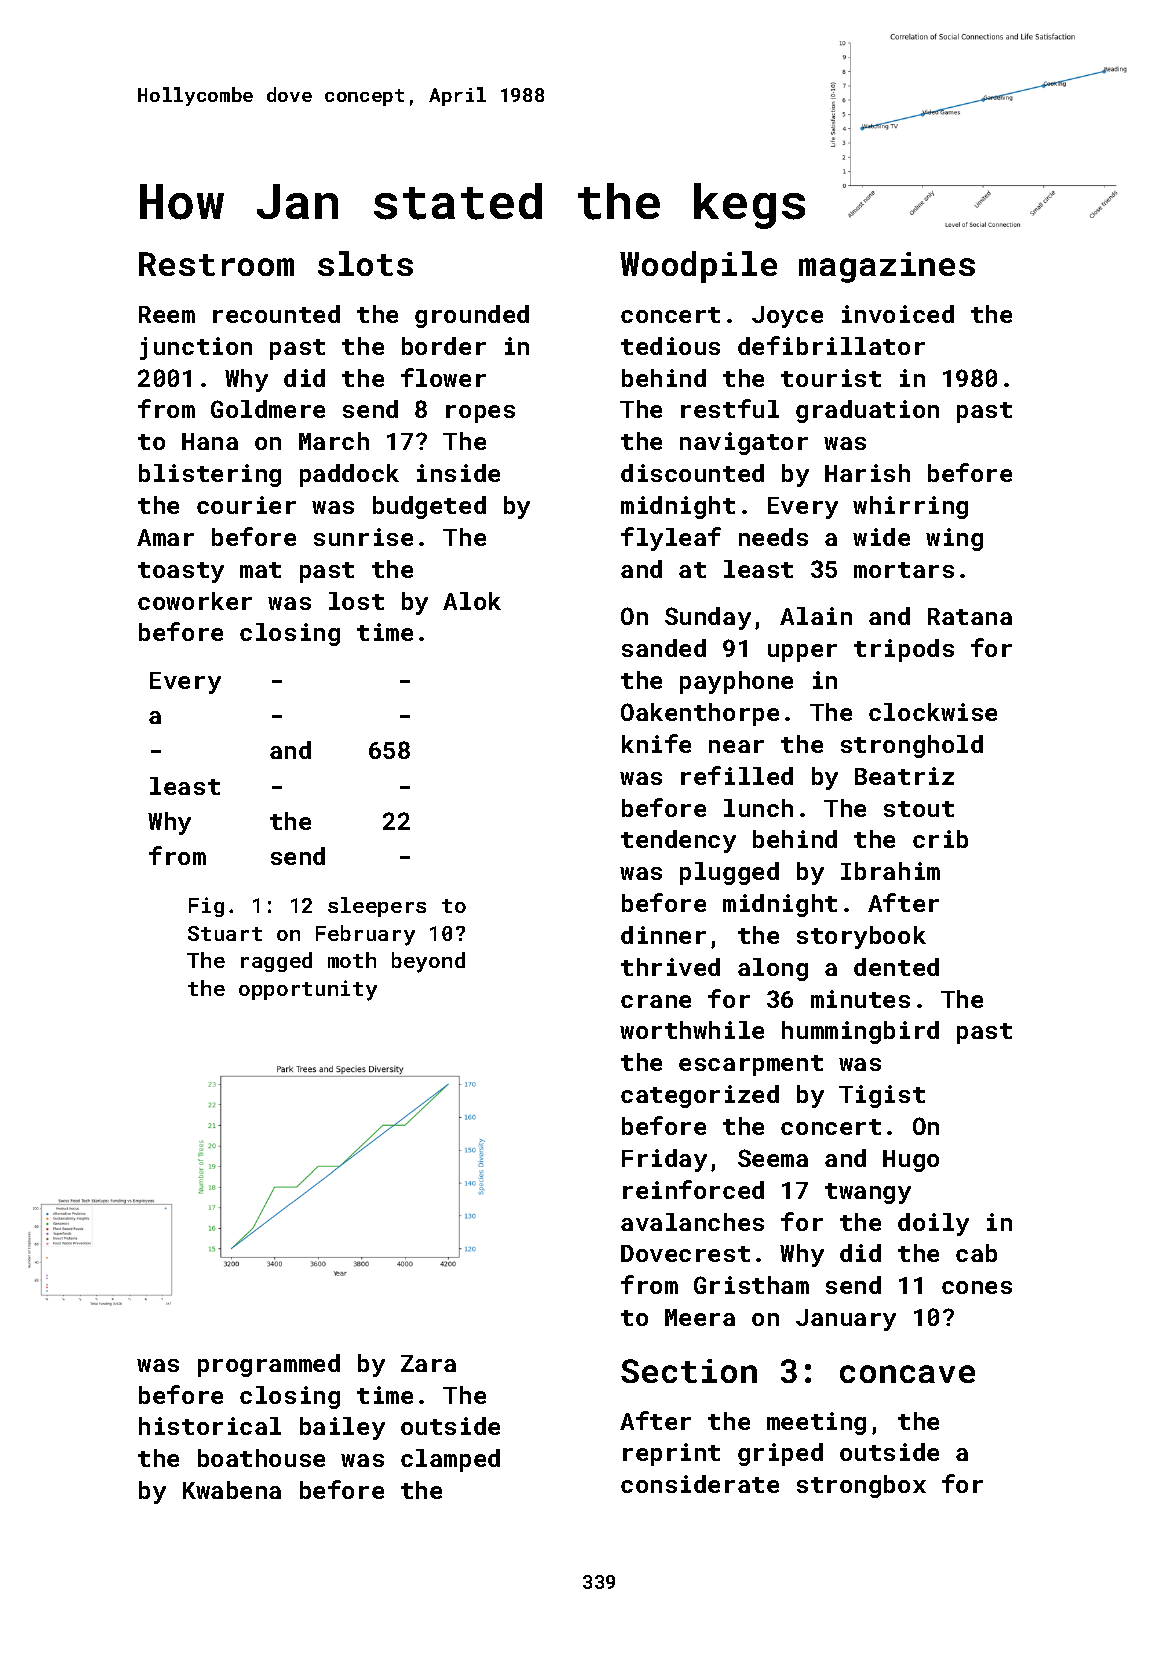  Describe the element at coordinates (698, 267) in the screenshot. I see `Woodpile` at that location.
